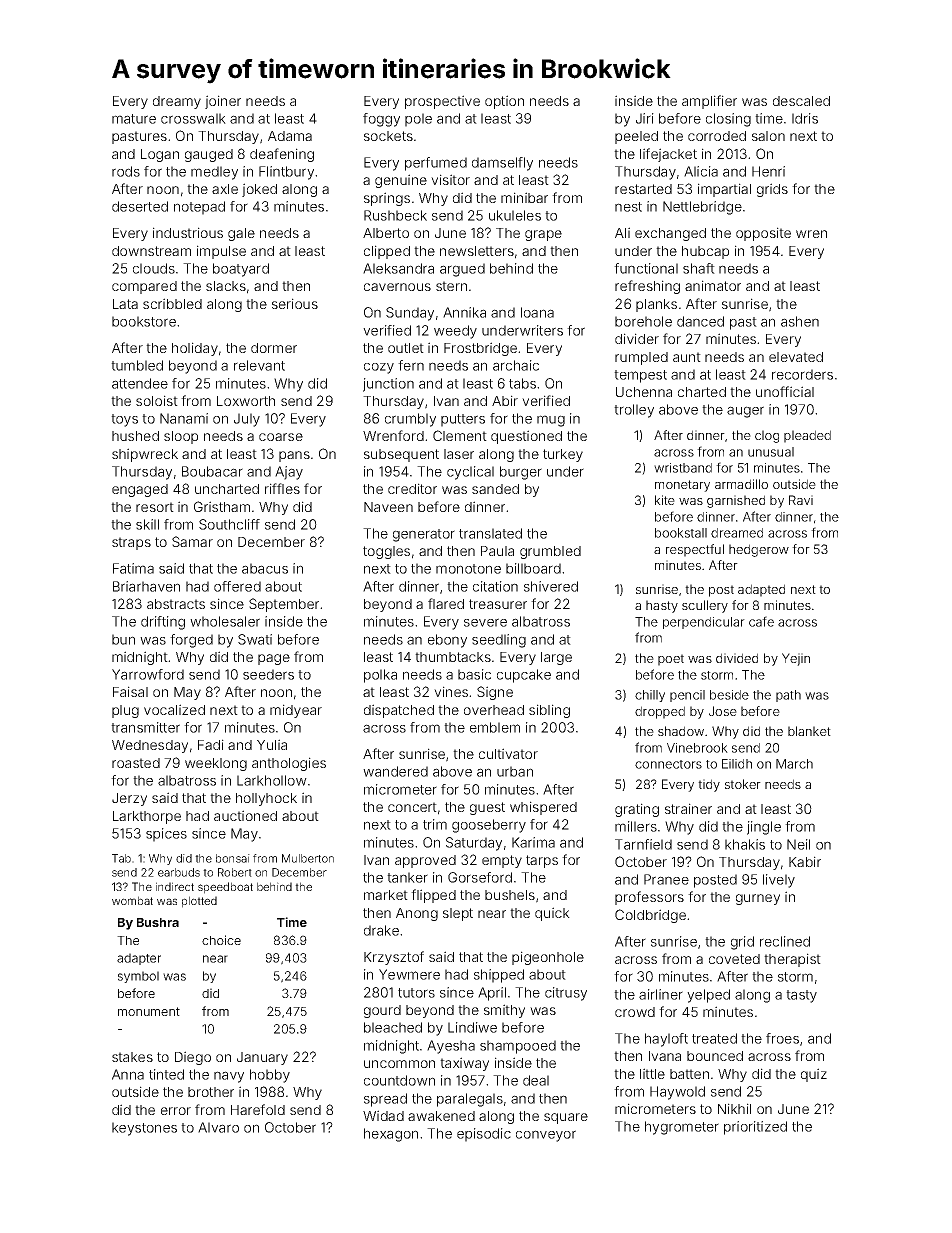 The height and width of the page is (1233, 952). I want to click on elevated, so click(796, 357).
